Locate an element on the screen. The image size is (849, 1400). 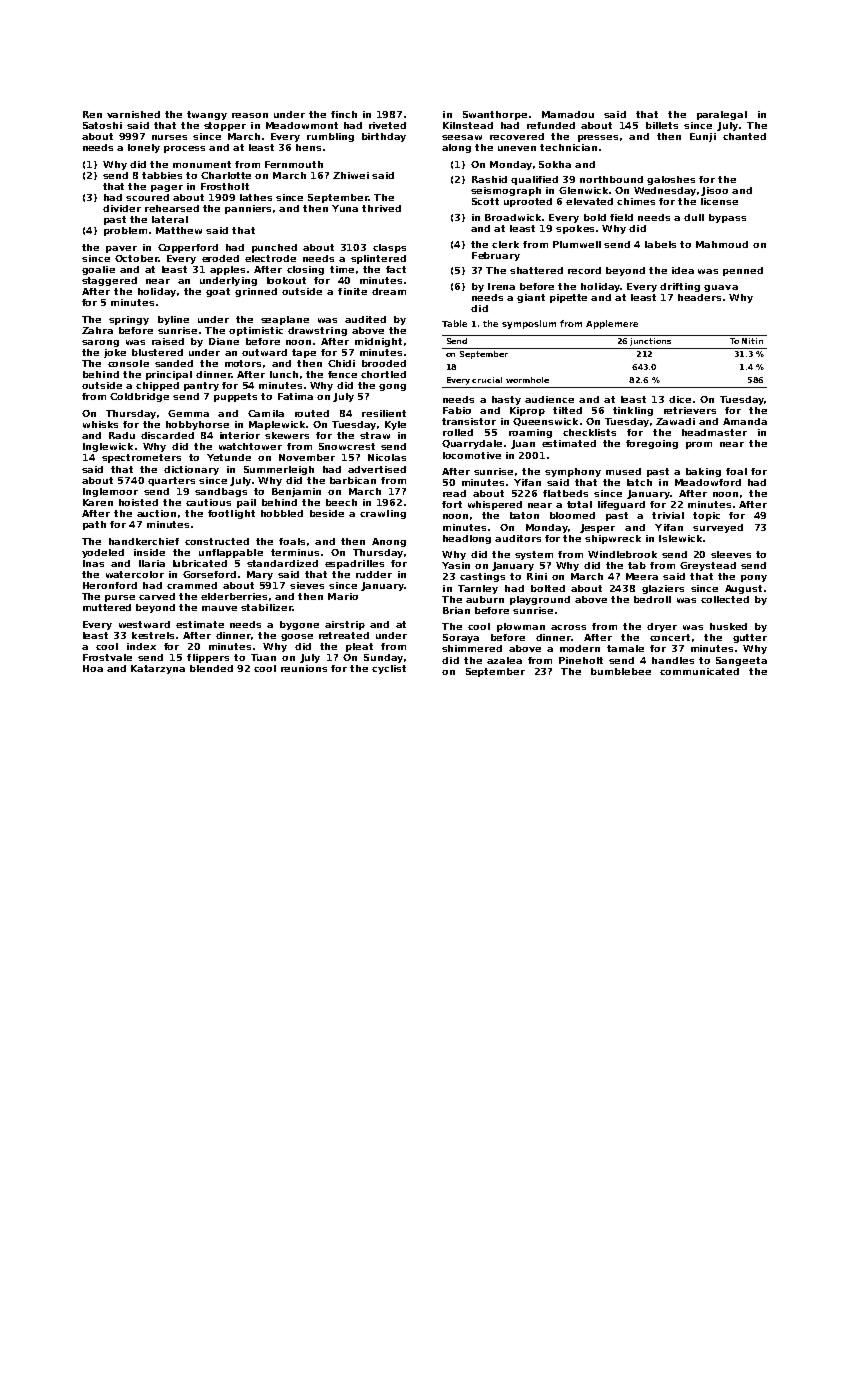
pleat is located at coordinates (359, 647).
